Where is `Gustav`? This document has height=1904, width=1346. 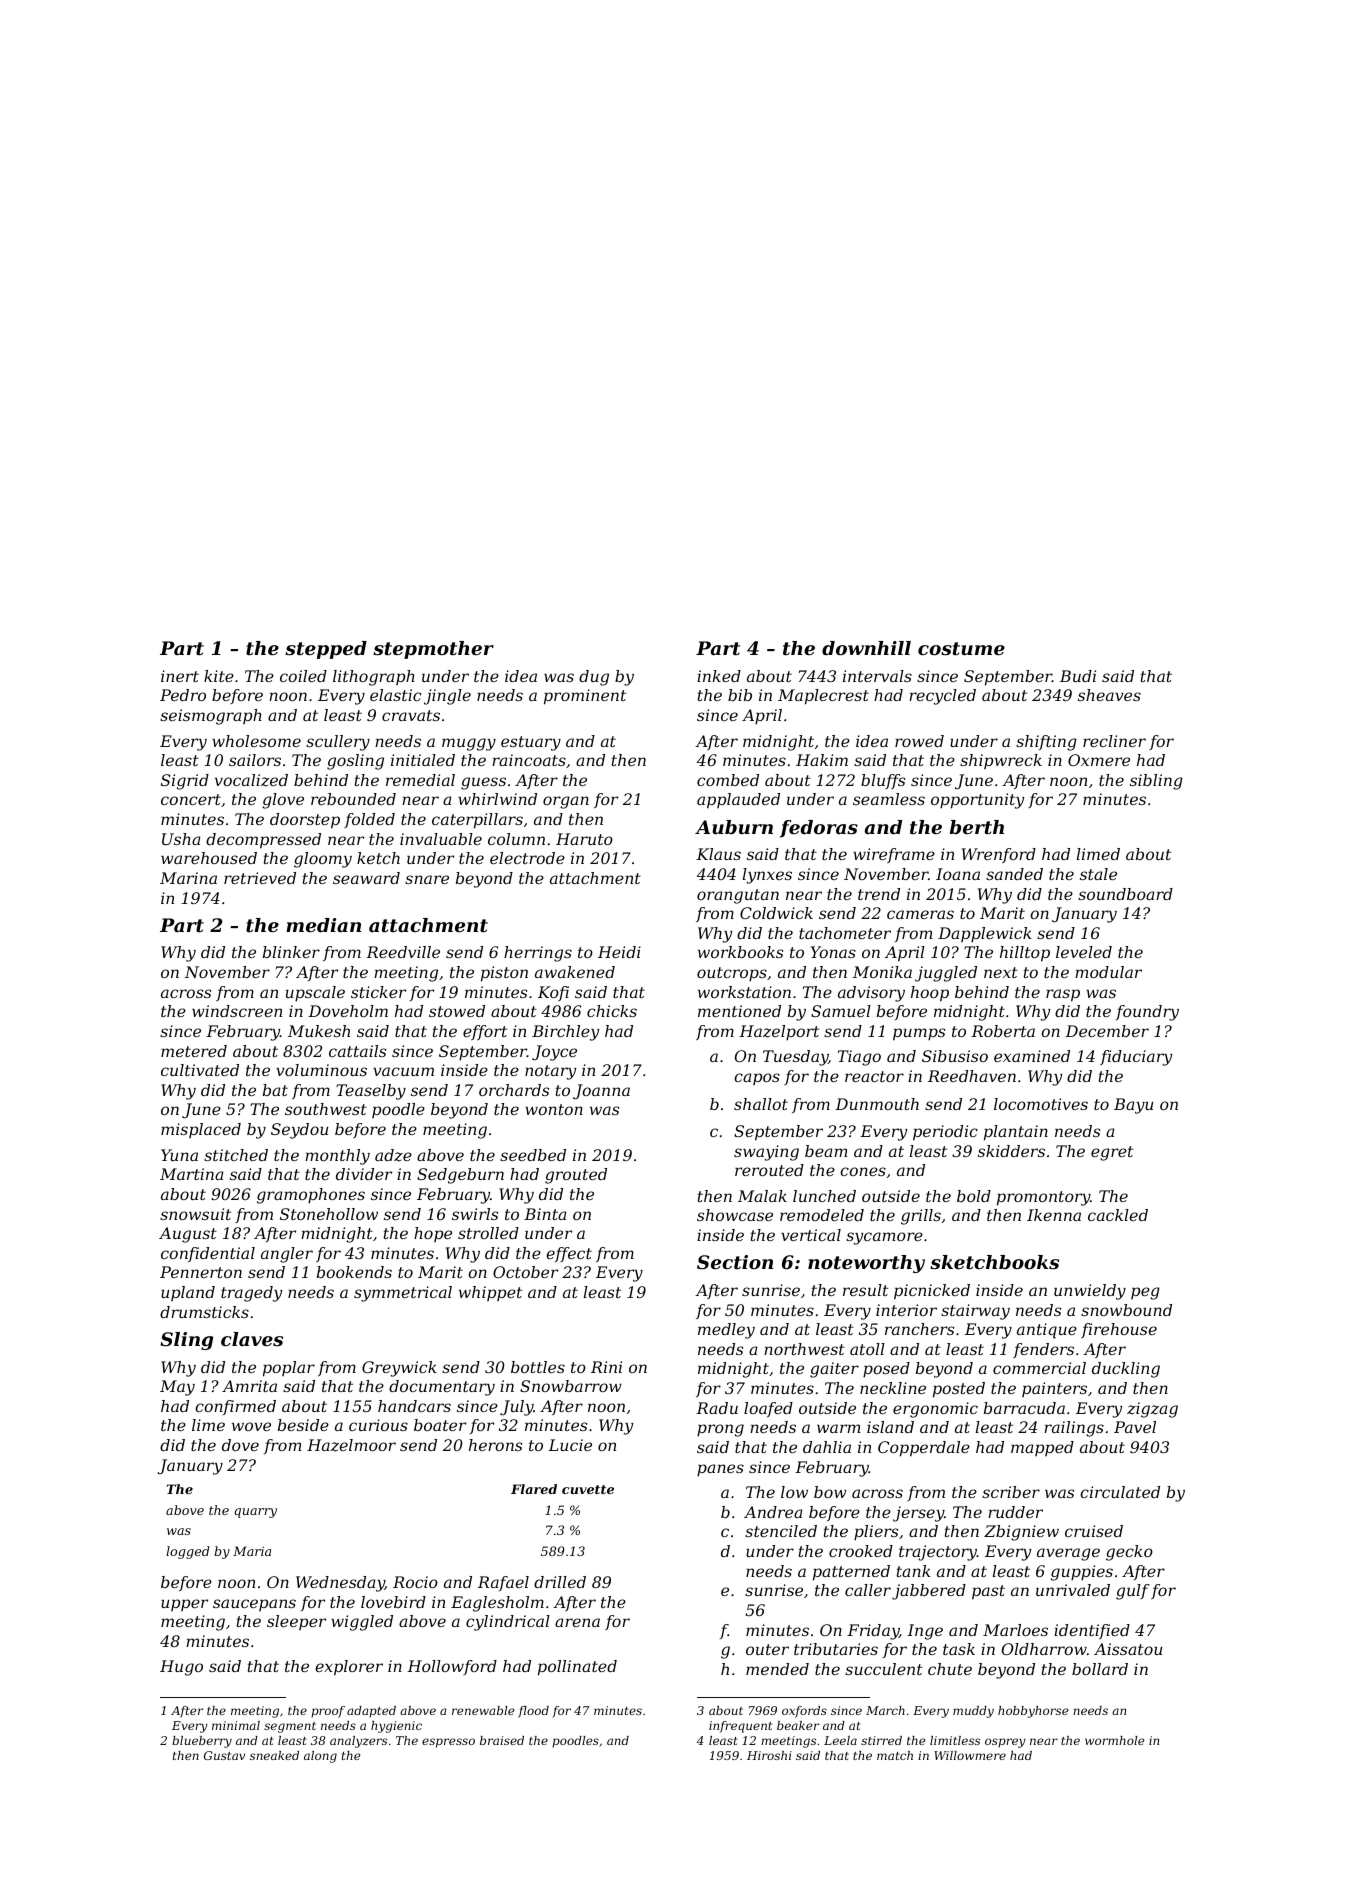
Gustav is located at coordinates (224, 1755).
